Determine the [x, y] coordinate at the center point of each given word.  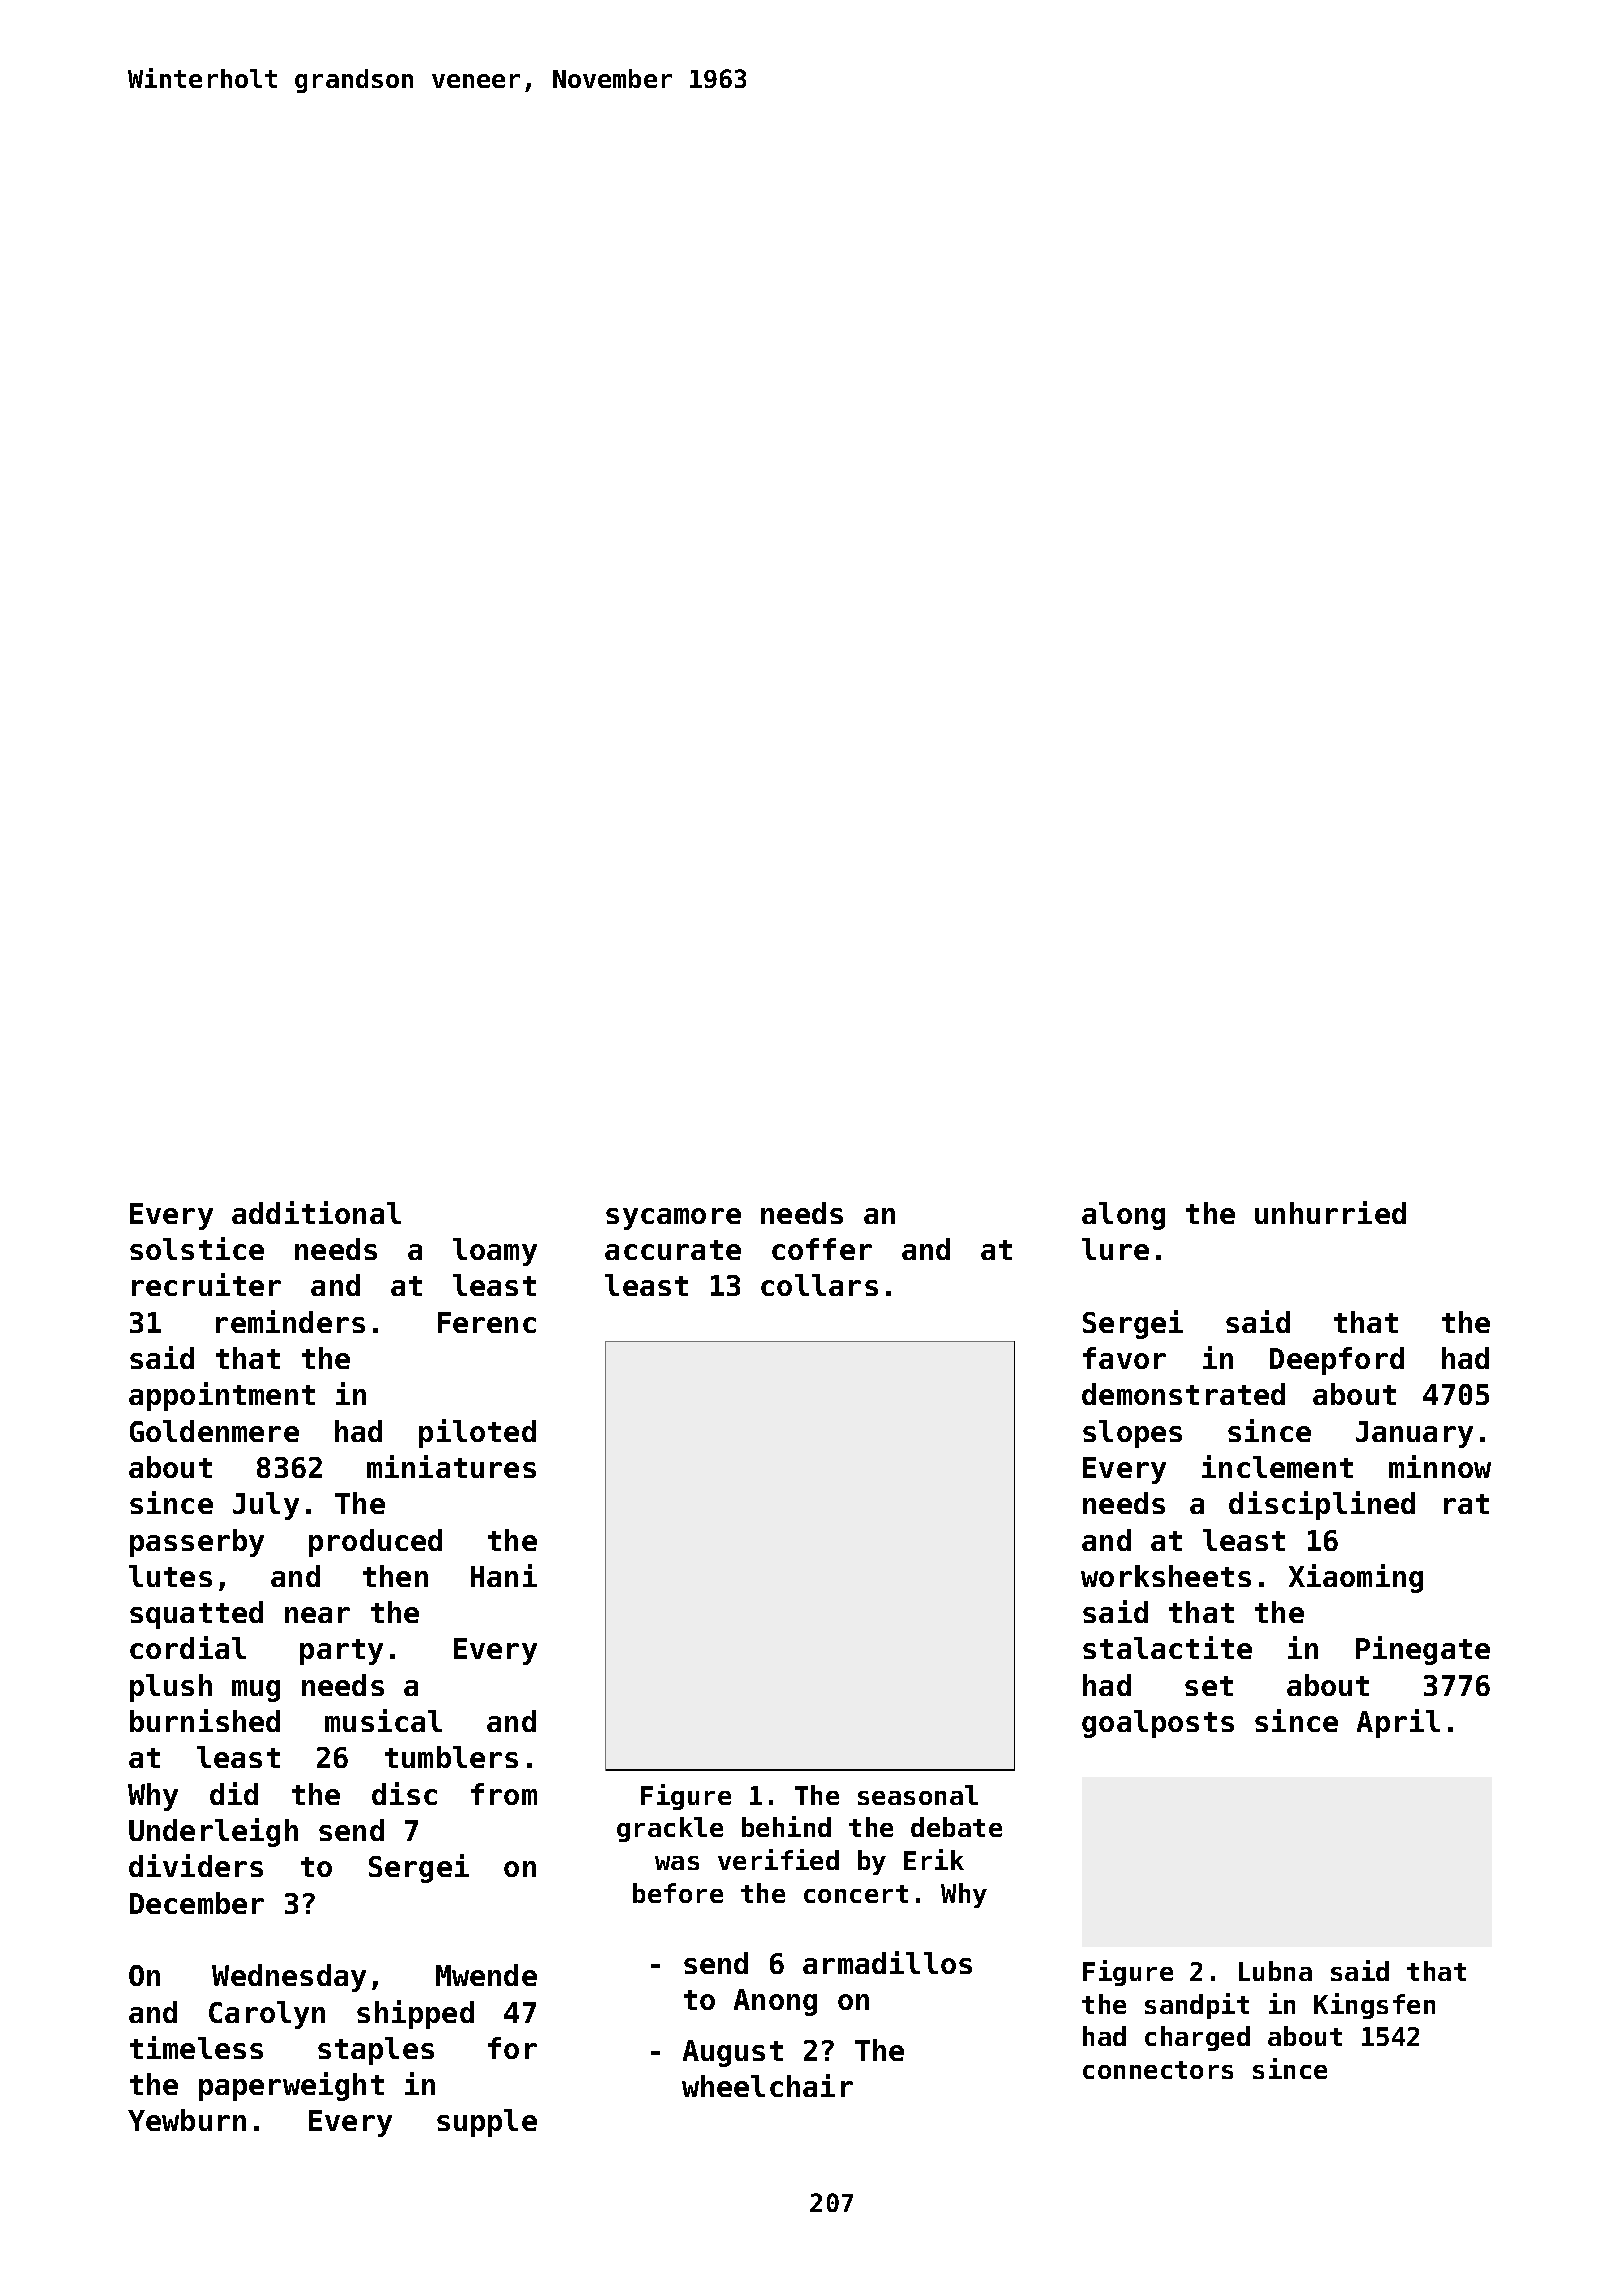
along [1123, 1216]
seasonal [918, 1795]
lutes [170, 1576]
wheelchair [767, 2085]
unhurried [1330, 1212]
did [234, 1793]
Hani [504, 1575]
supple [487, 2123]
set [1209, 1686]
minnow [1440, 1466]
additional [316, 1212]
